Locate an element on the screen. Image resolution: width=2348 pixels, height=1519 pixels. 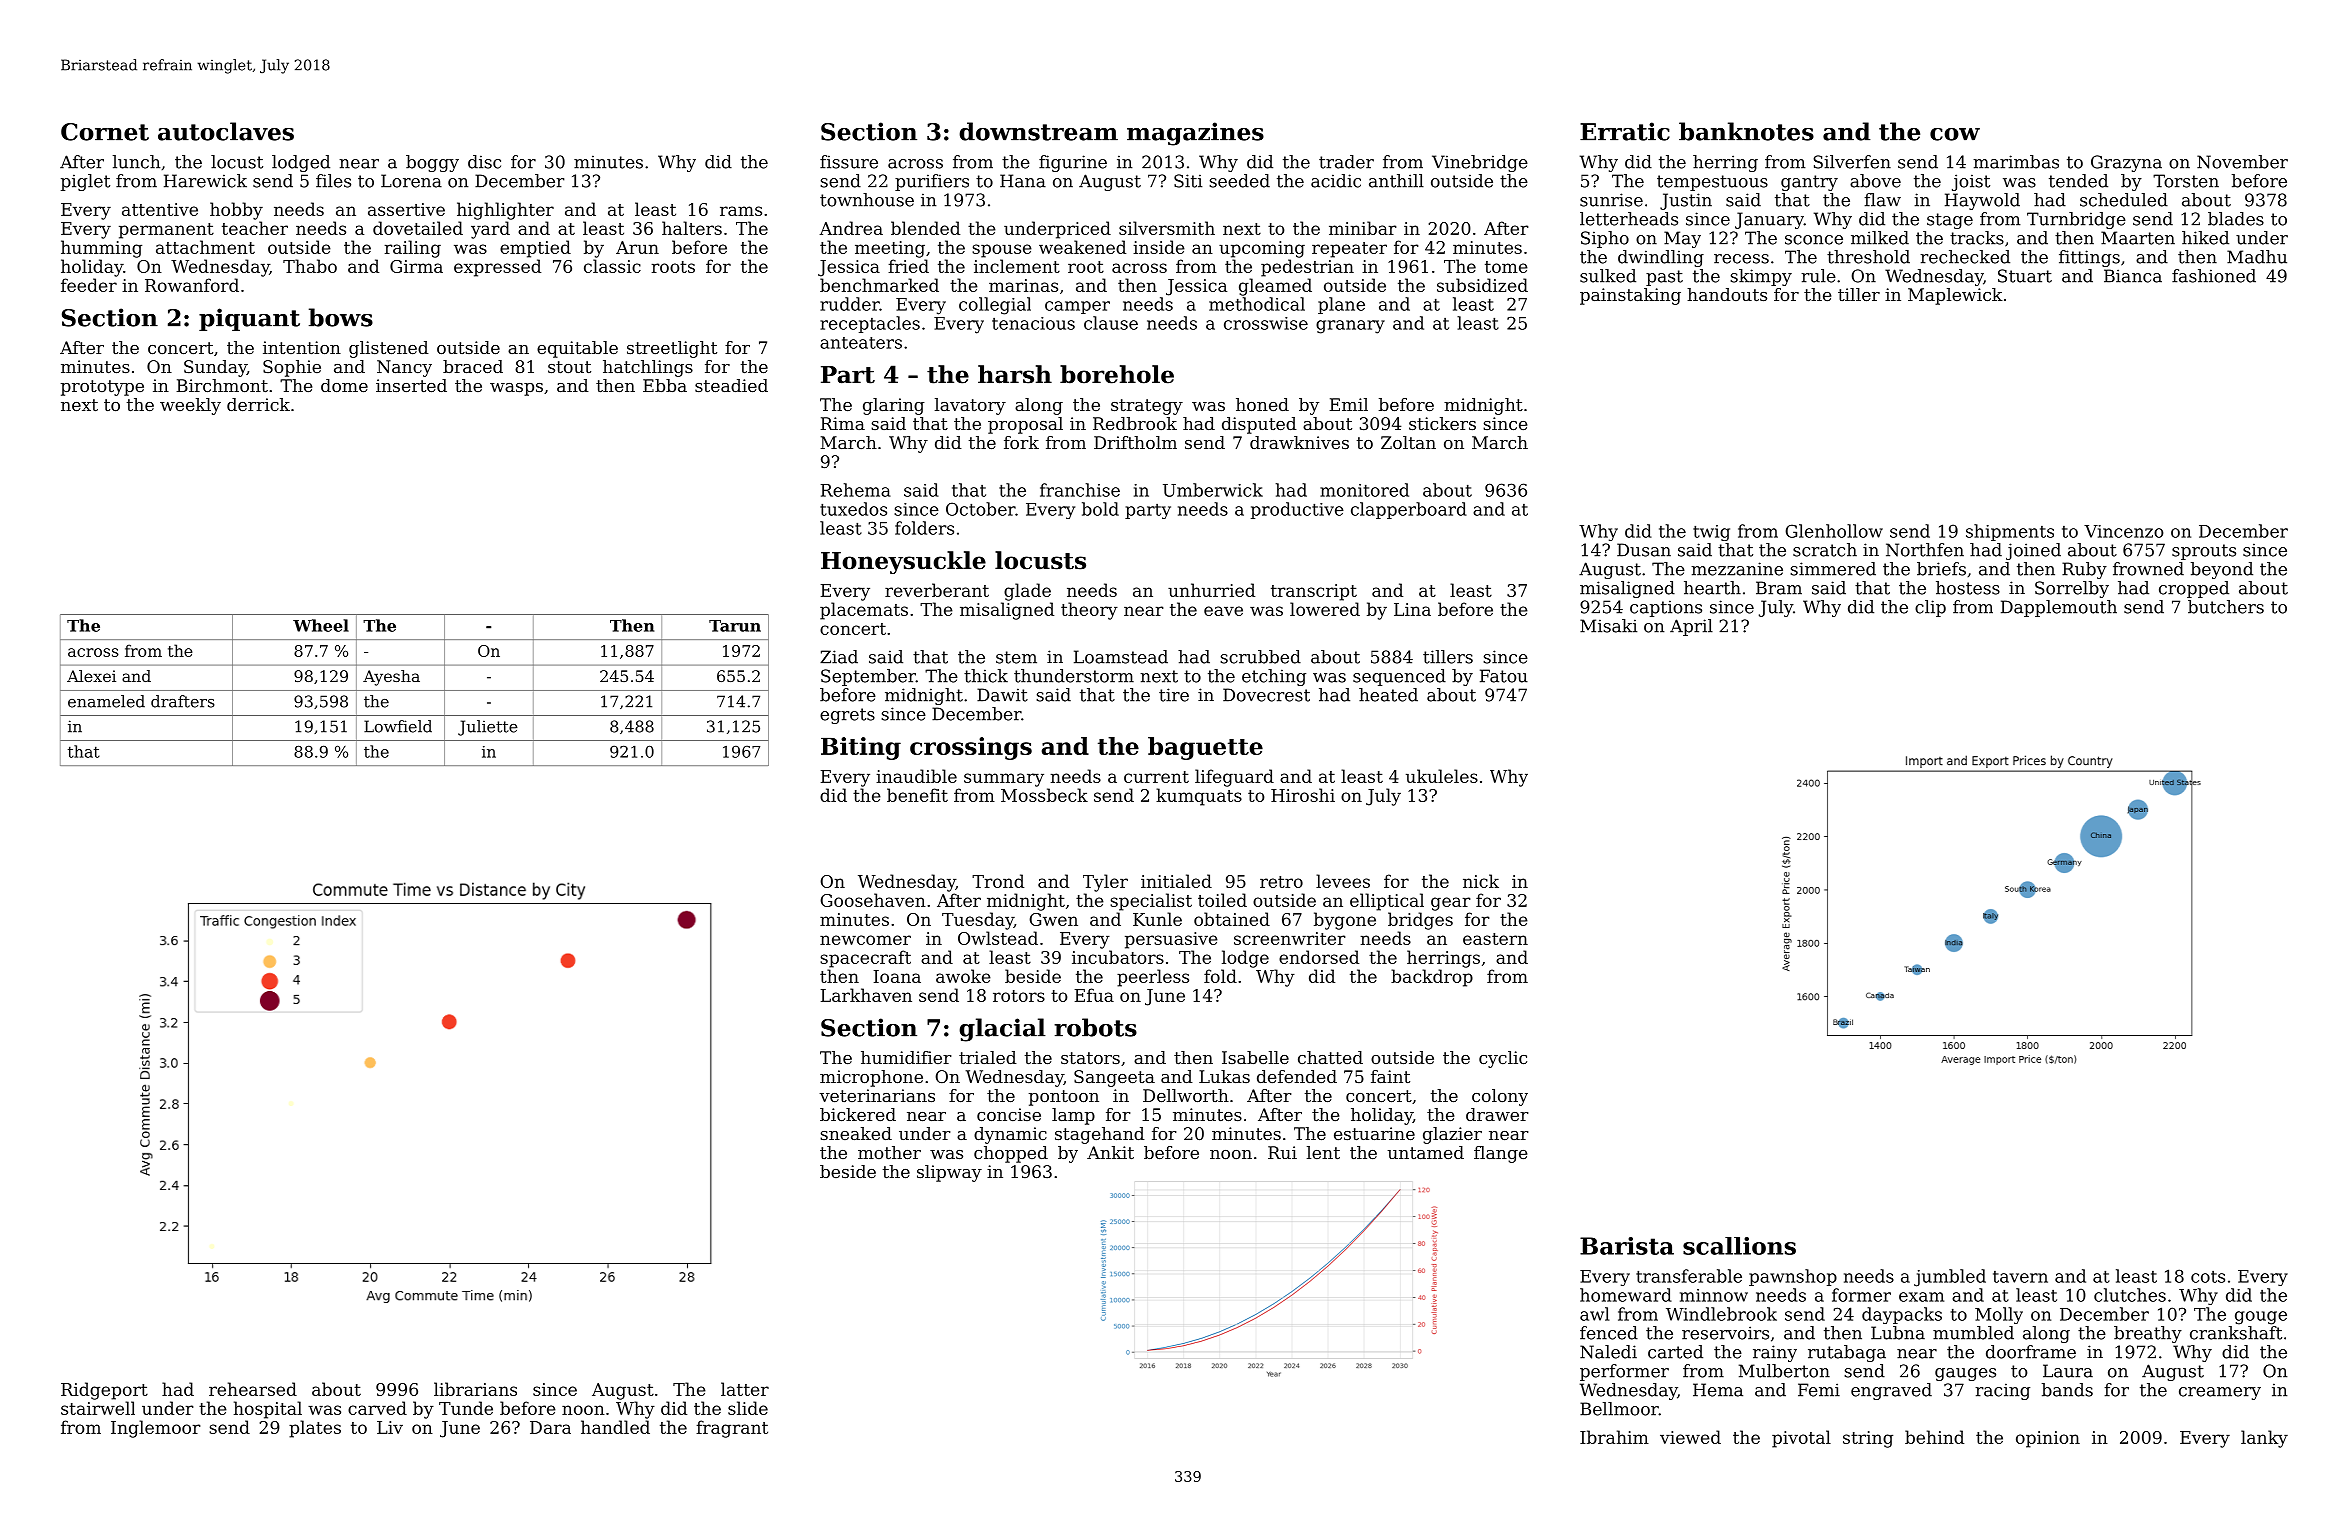
endorsed is located at coordinates (1319, 957).
